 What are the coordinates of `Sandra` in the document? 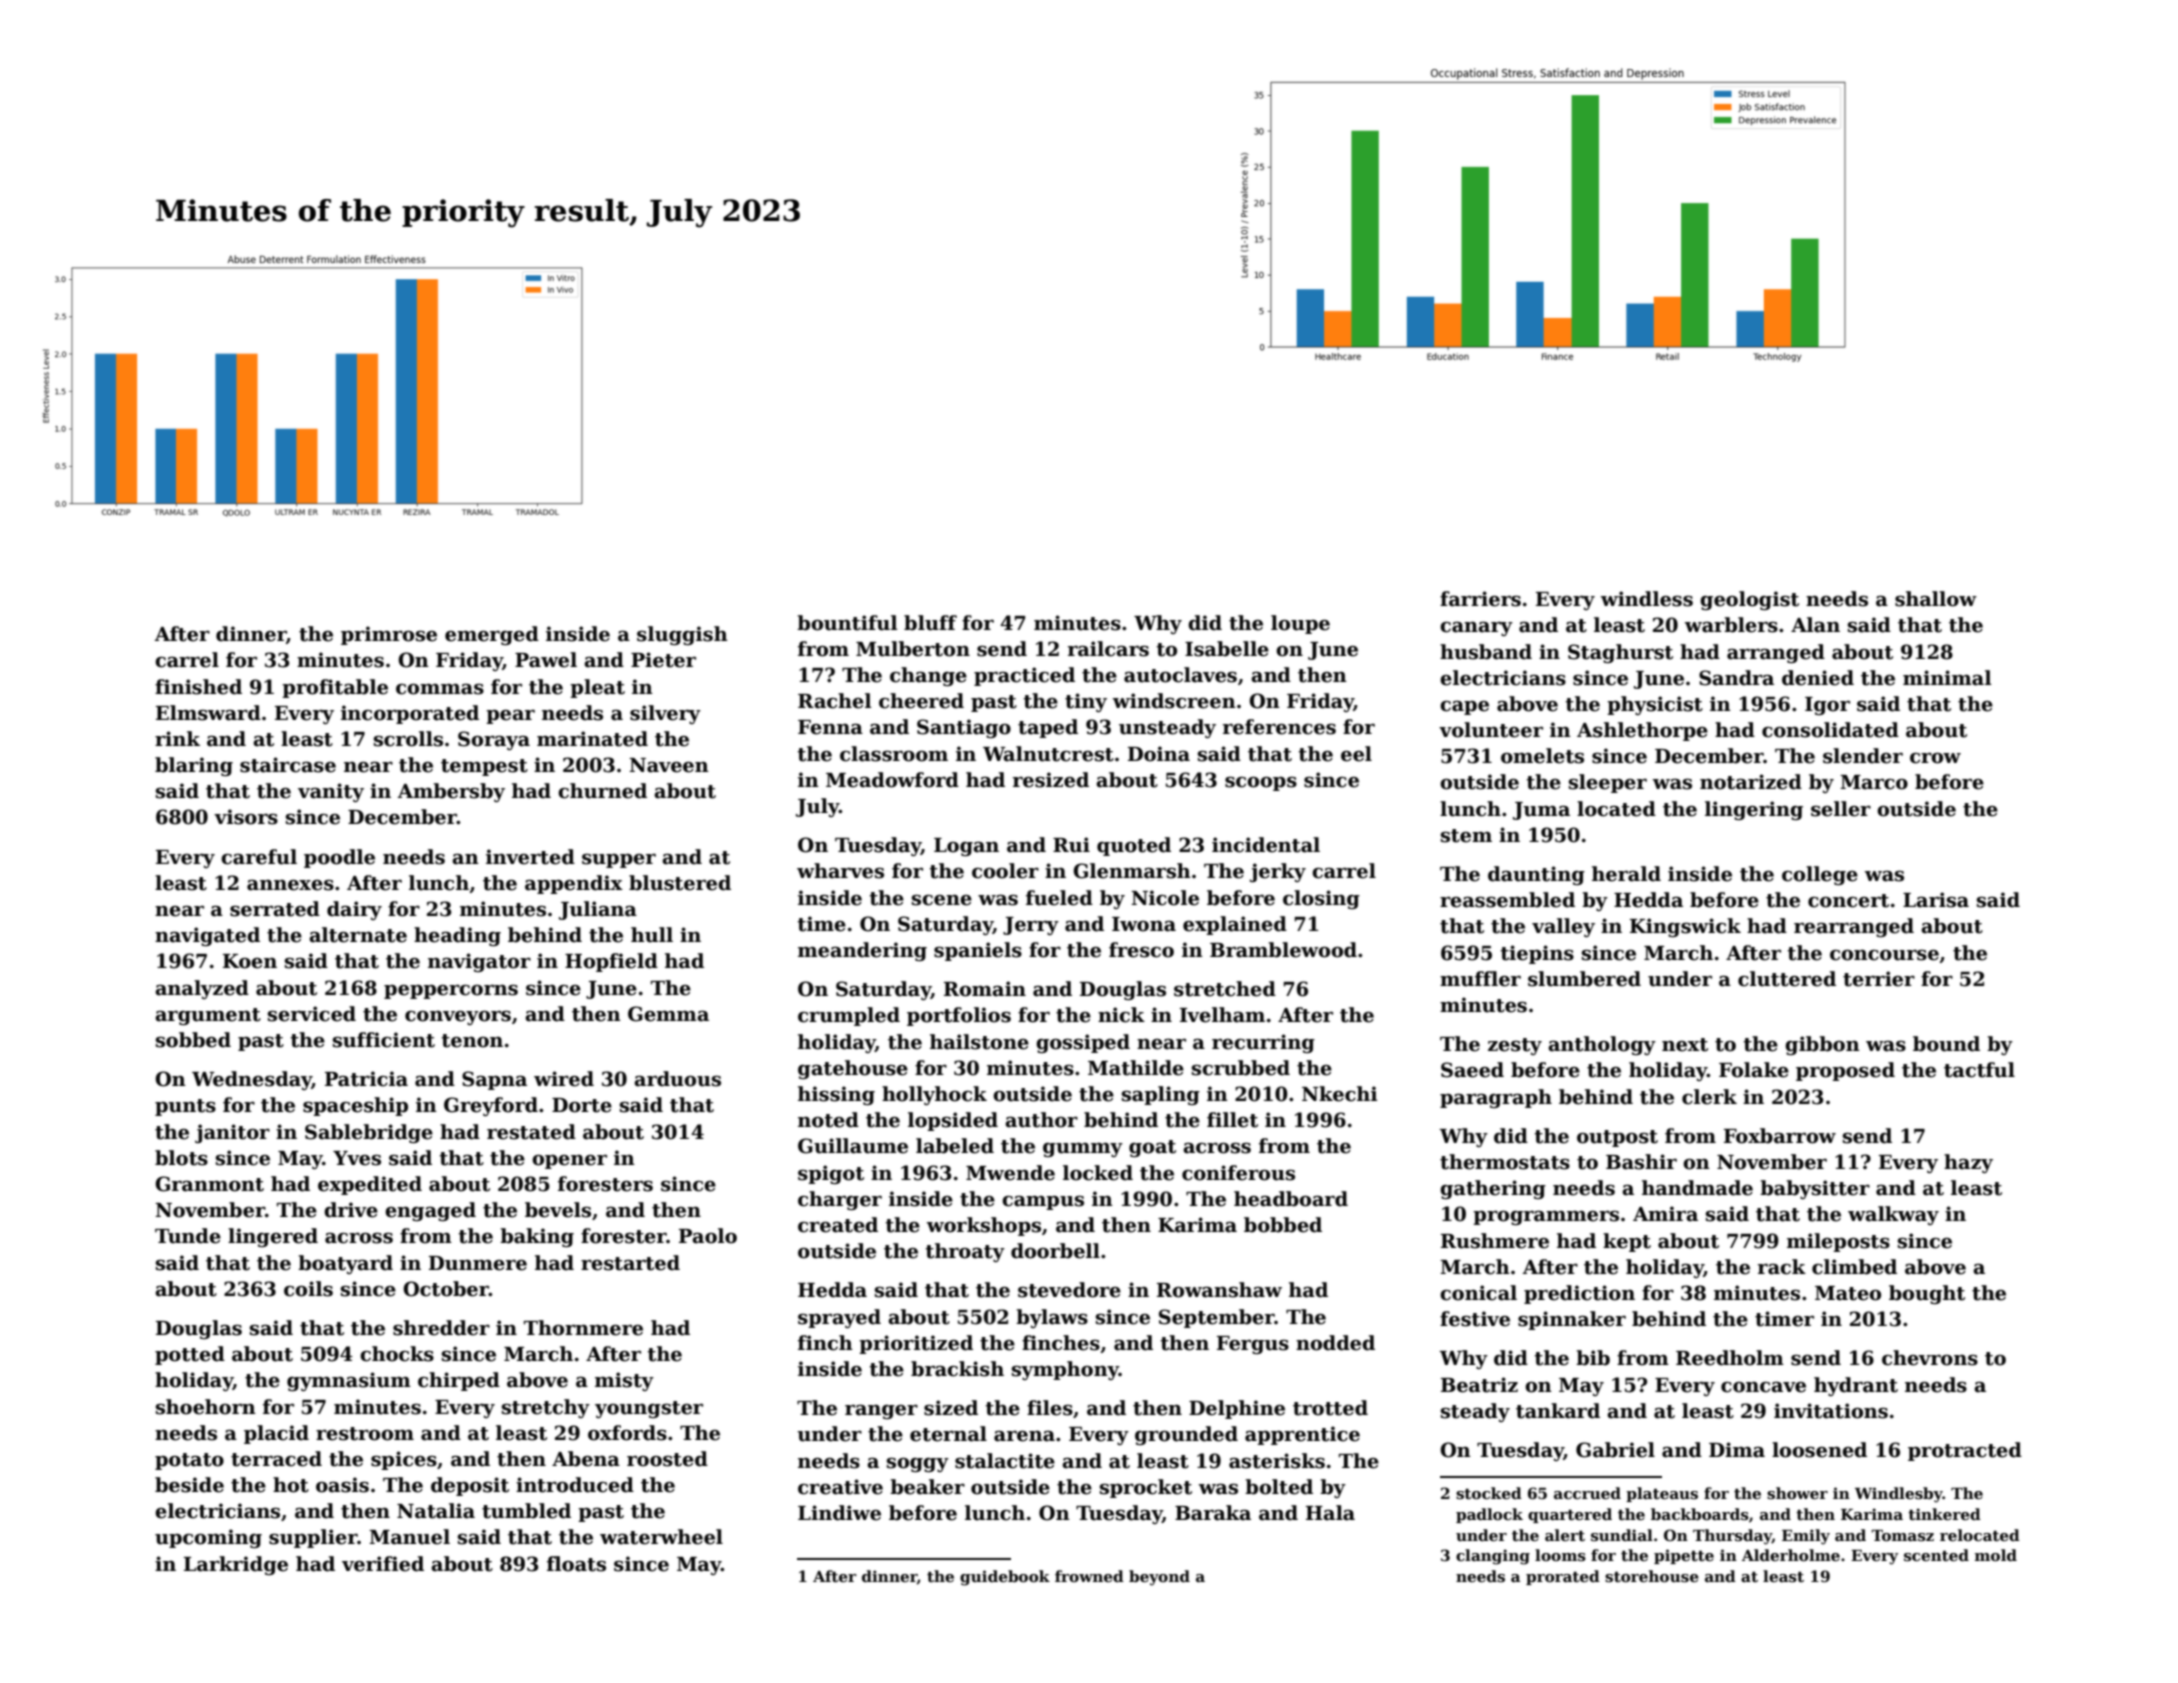 It's located at (1736, 678).
